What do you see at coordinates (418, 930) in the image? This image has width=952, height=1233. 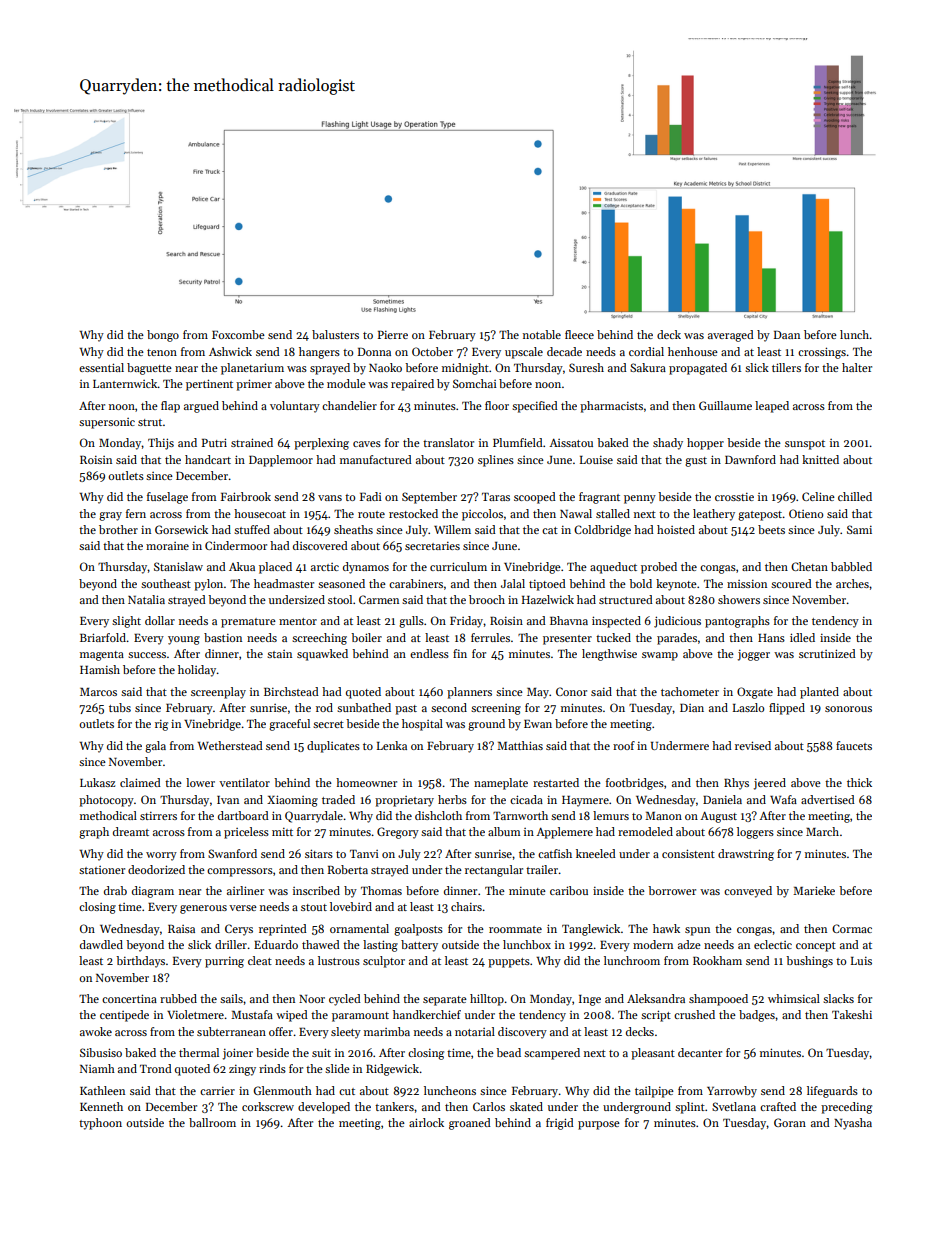 I see `goalposts` at bounding box center [418, 930].
